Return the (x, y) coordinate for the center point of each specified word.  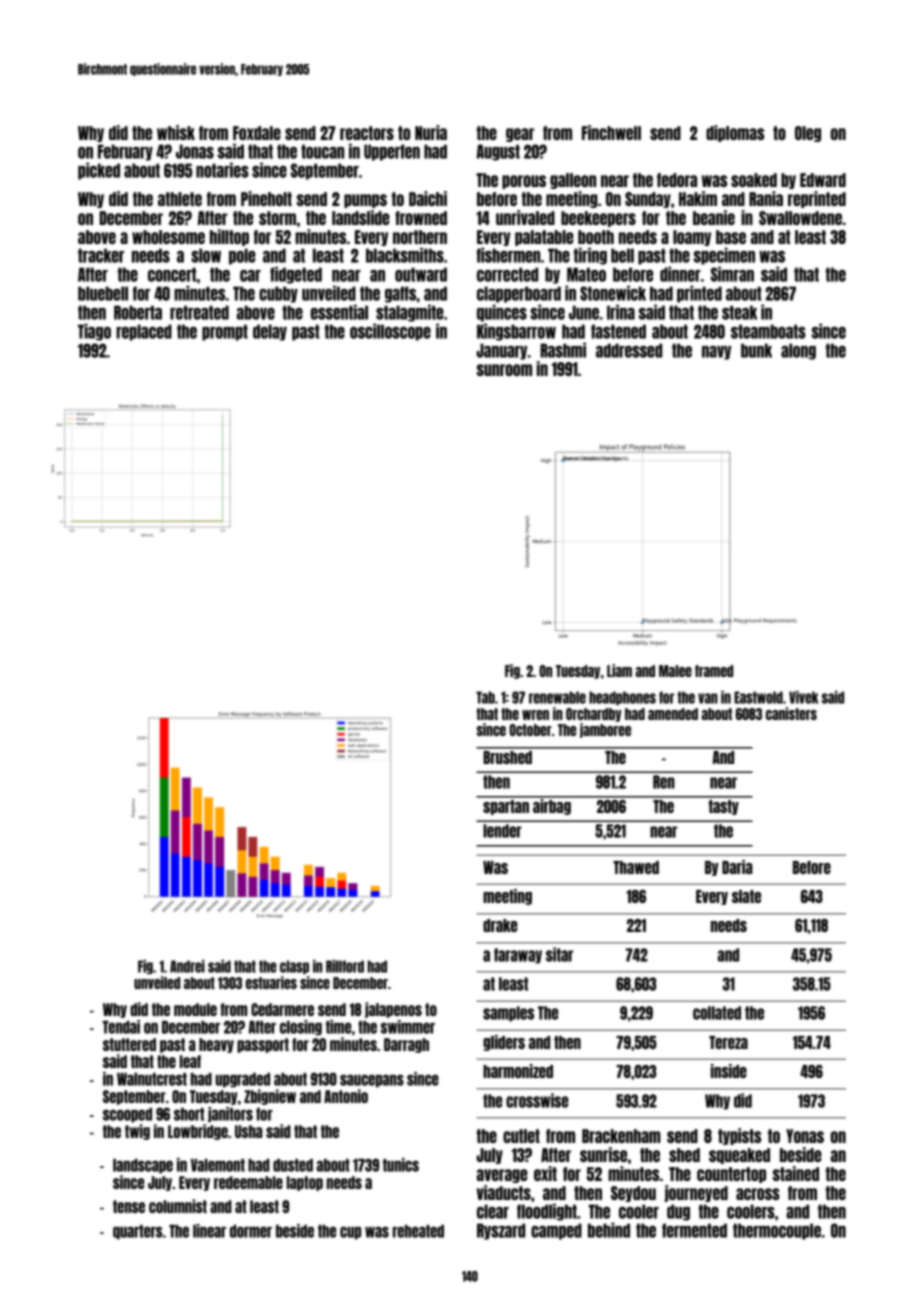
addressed (629, 350)
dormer (251, 1231)
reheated (418, 1231)
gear (520, 135)
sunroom (504, 370)
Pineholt (266, 198)
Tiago (94, 332)
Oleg (808, 134)
